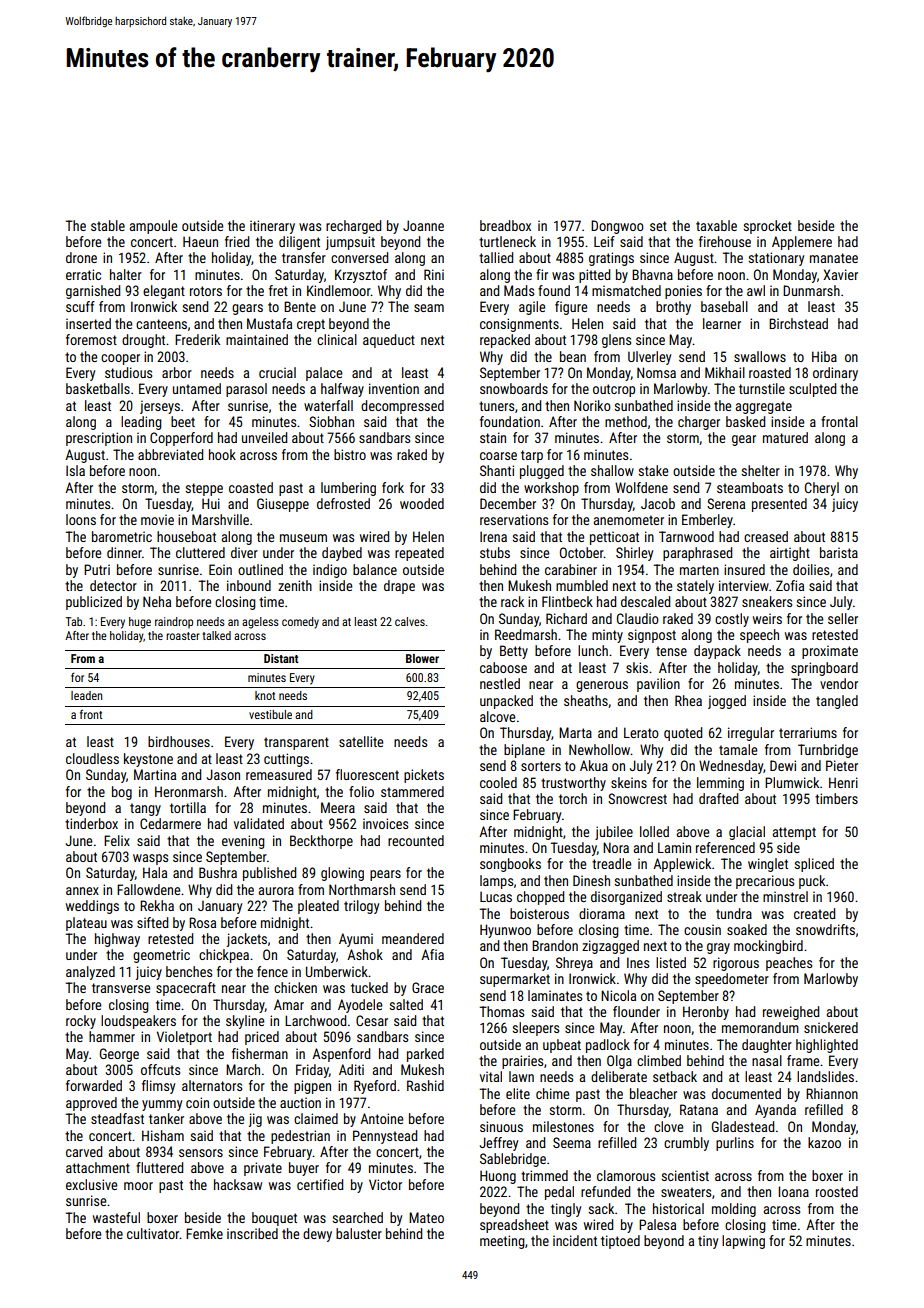 The height and width of the screenshot is (1308, 924). Describe the element at coordinates (272, 227) in the screenshot. I see `itinerary` at that location.
